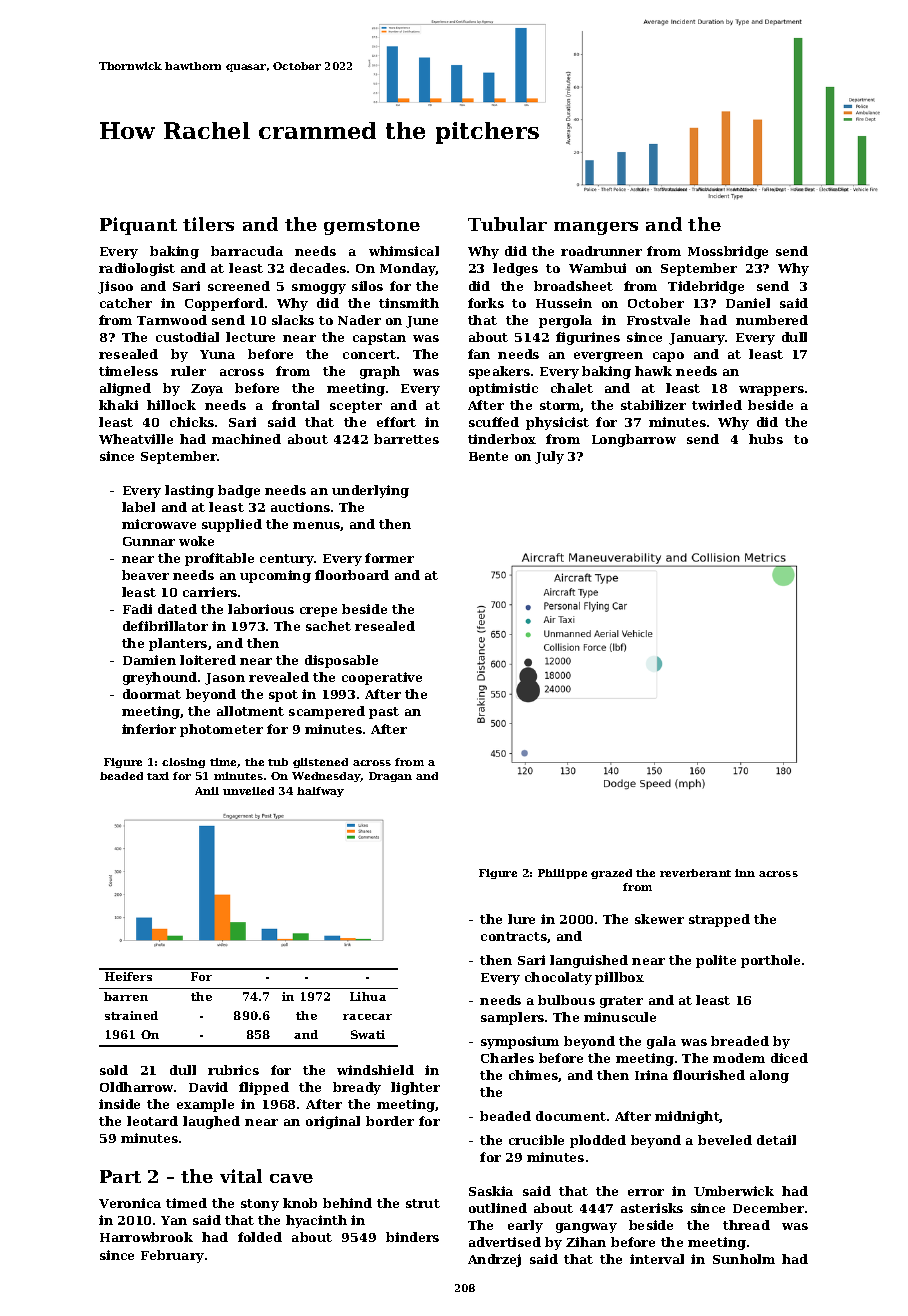 The image size is (908, 1316). I want to click on gemstone, so click(372, 227).
